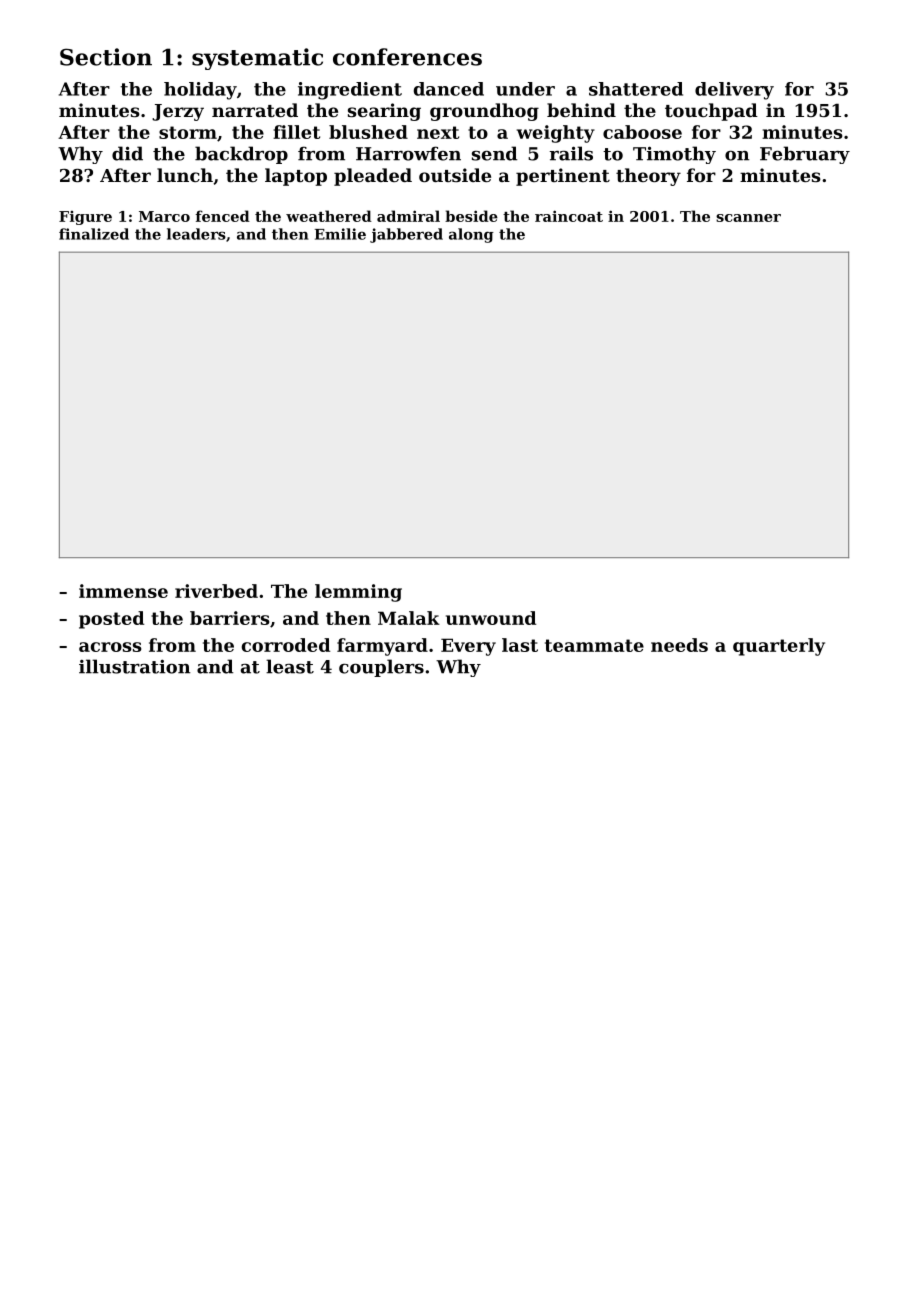 The width and height of the document is (908, 1316). Describe the element at coordinates (286, 645) in the document. I see `corroded` at that location.
